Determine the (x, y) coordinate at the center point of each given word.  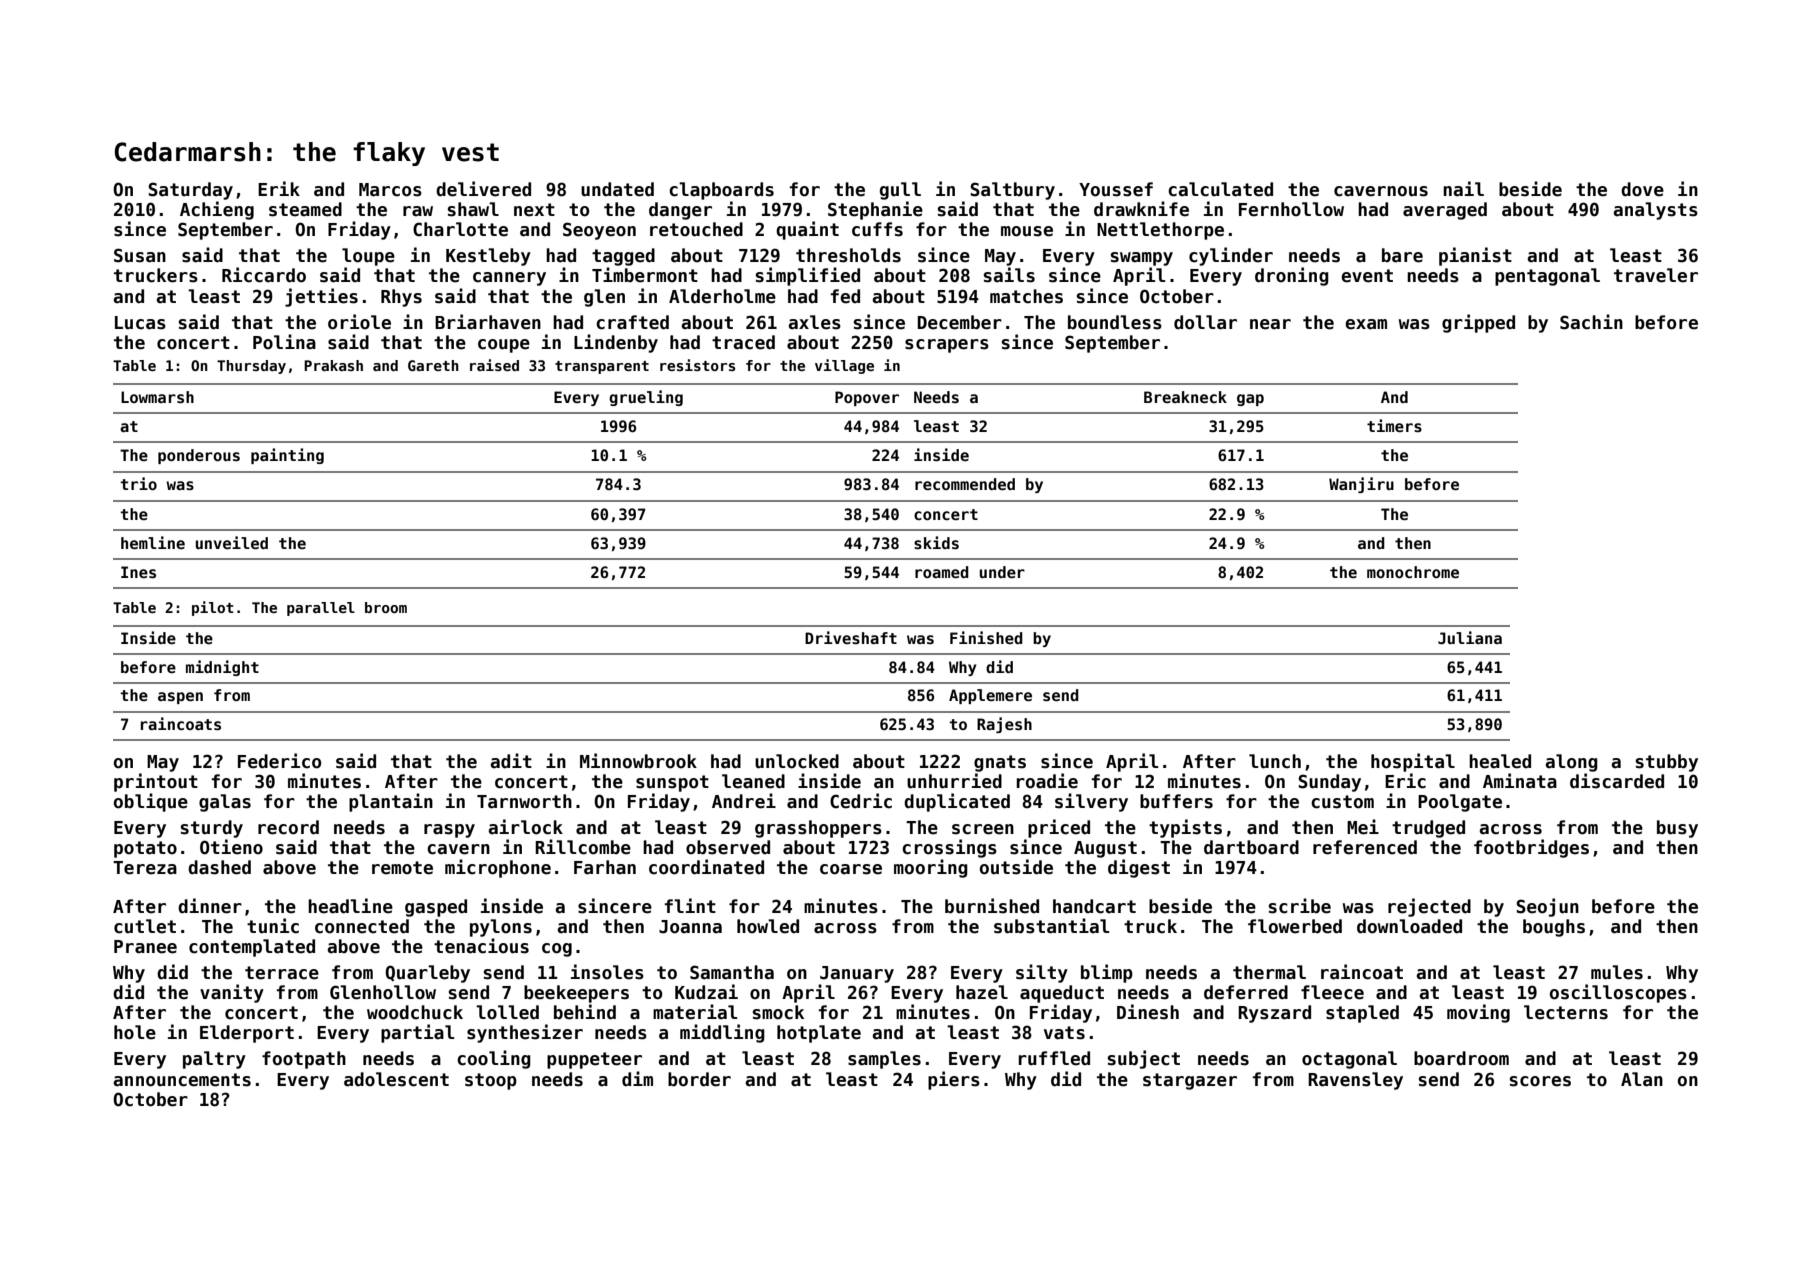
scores (1540, 1081)
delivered (483, 189)
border (699, 1079)
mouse (1027, 231)
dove (1642, 189)
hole (135, 1032)
